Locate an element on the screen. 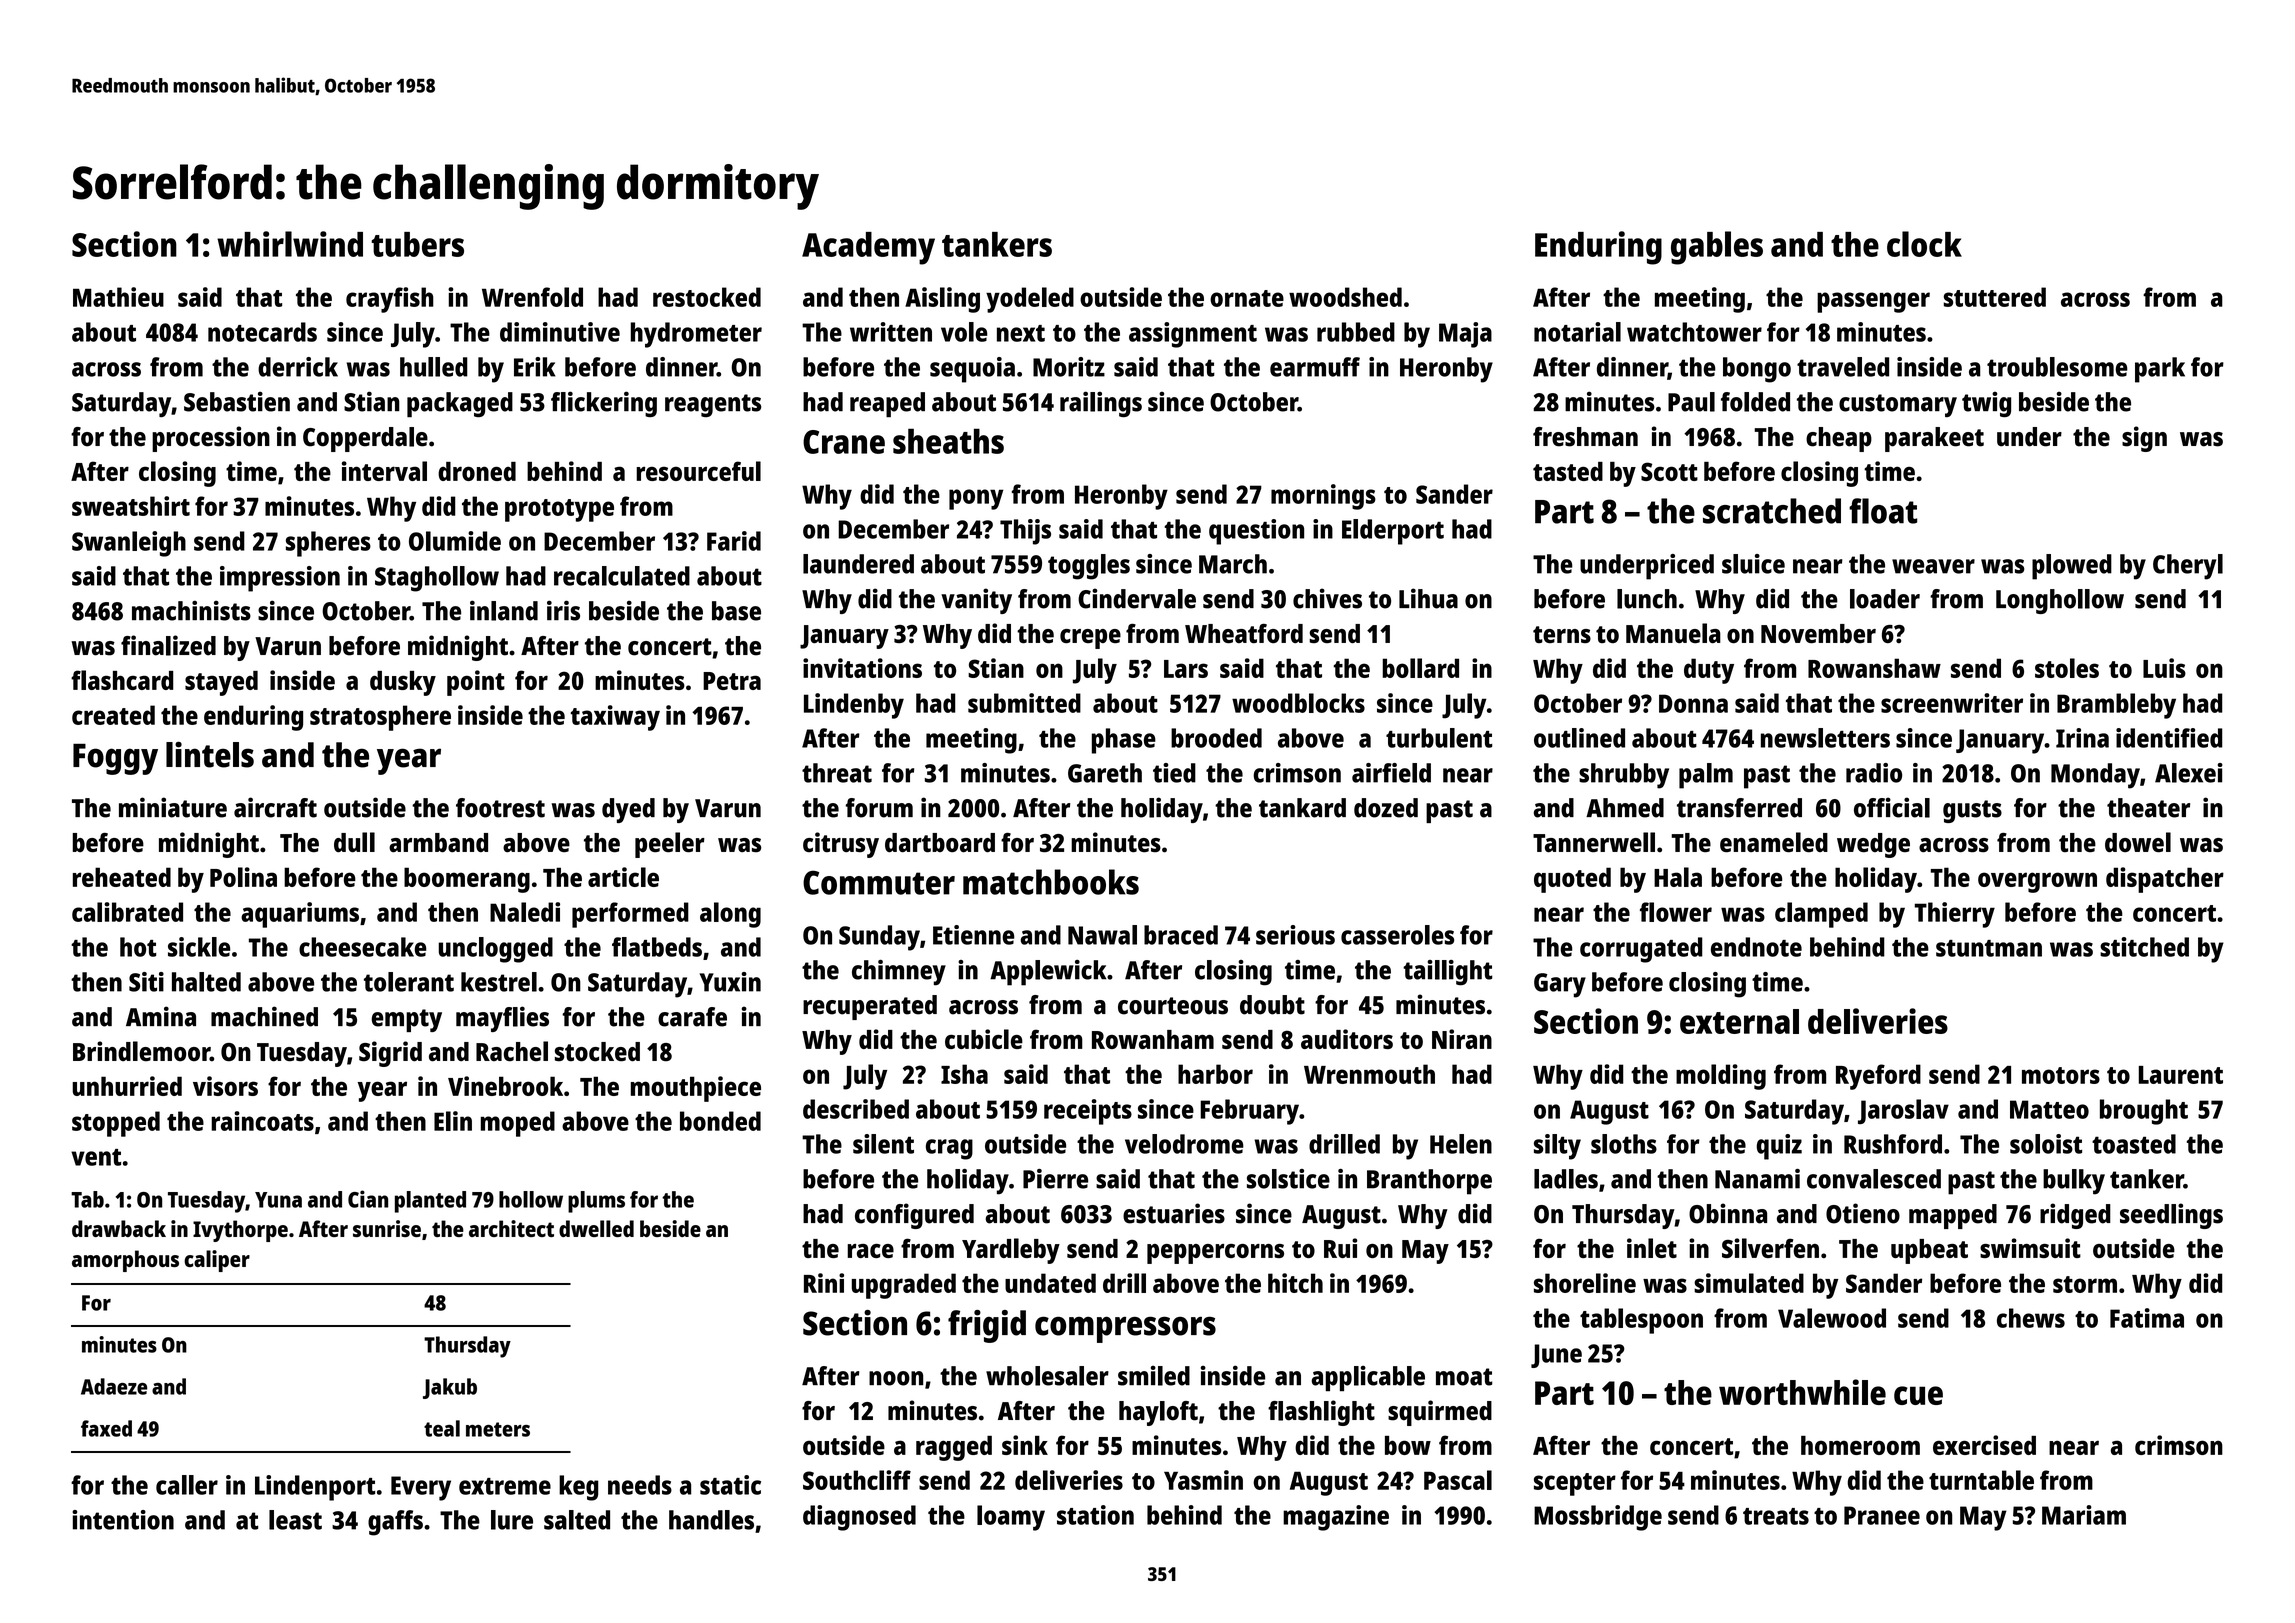 The width and height of the screenshot is (2295, 1623). needs is located at coordinates (640, 1485).
